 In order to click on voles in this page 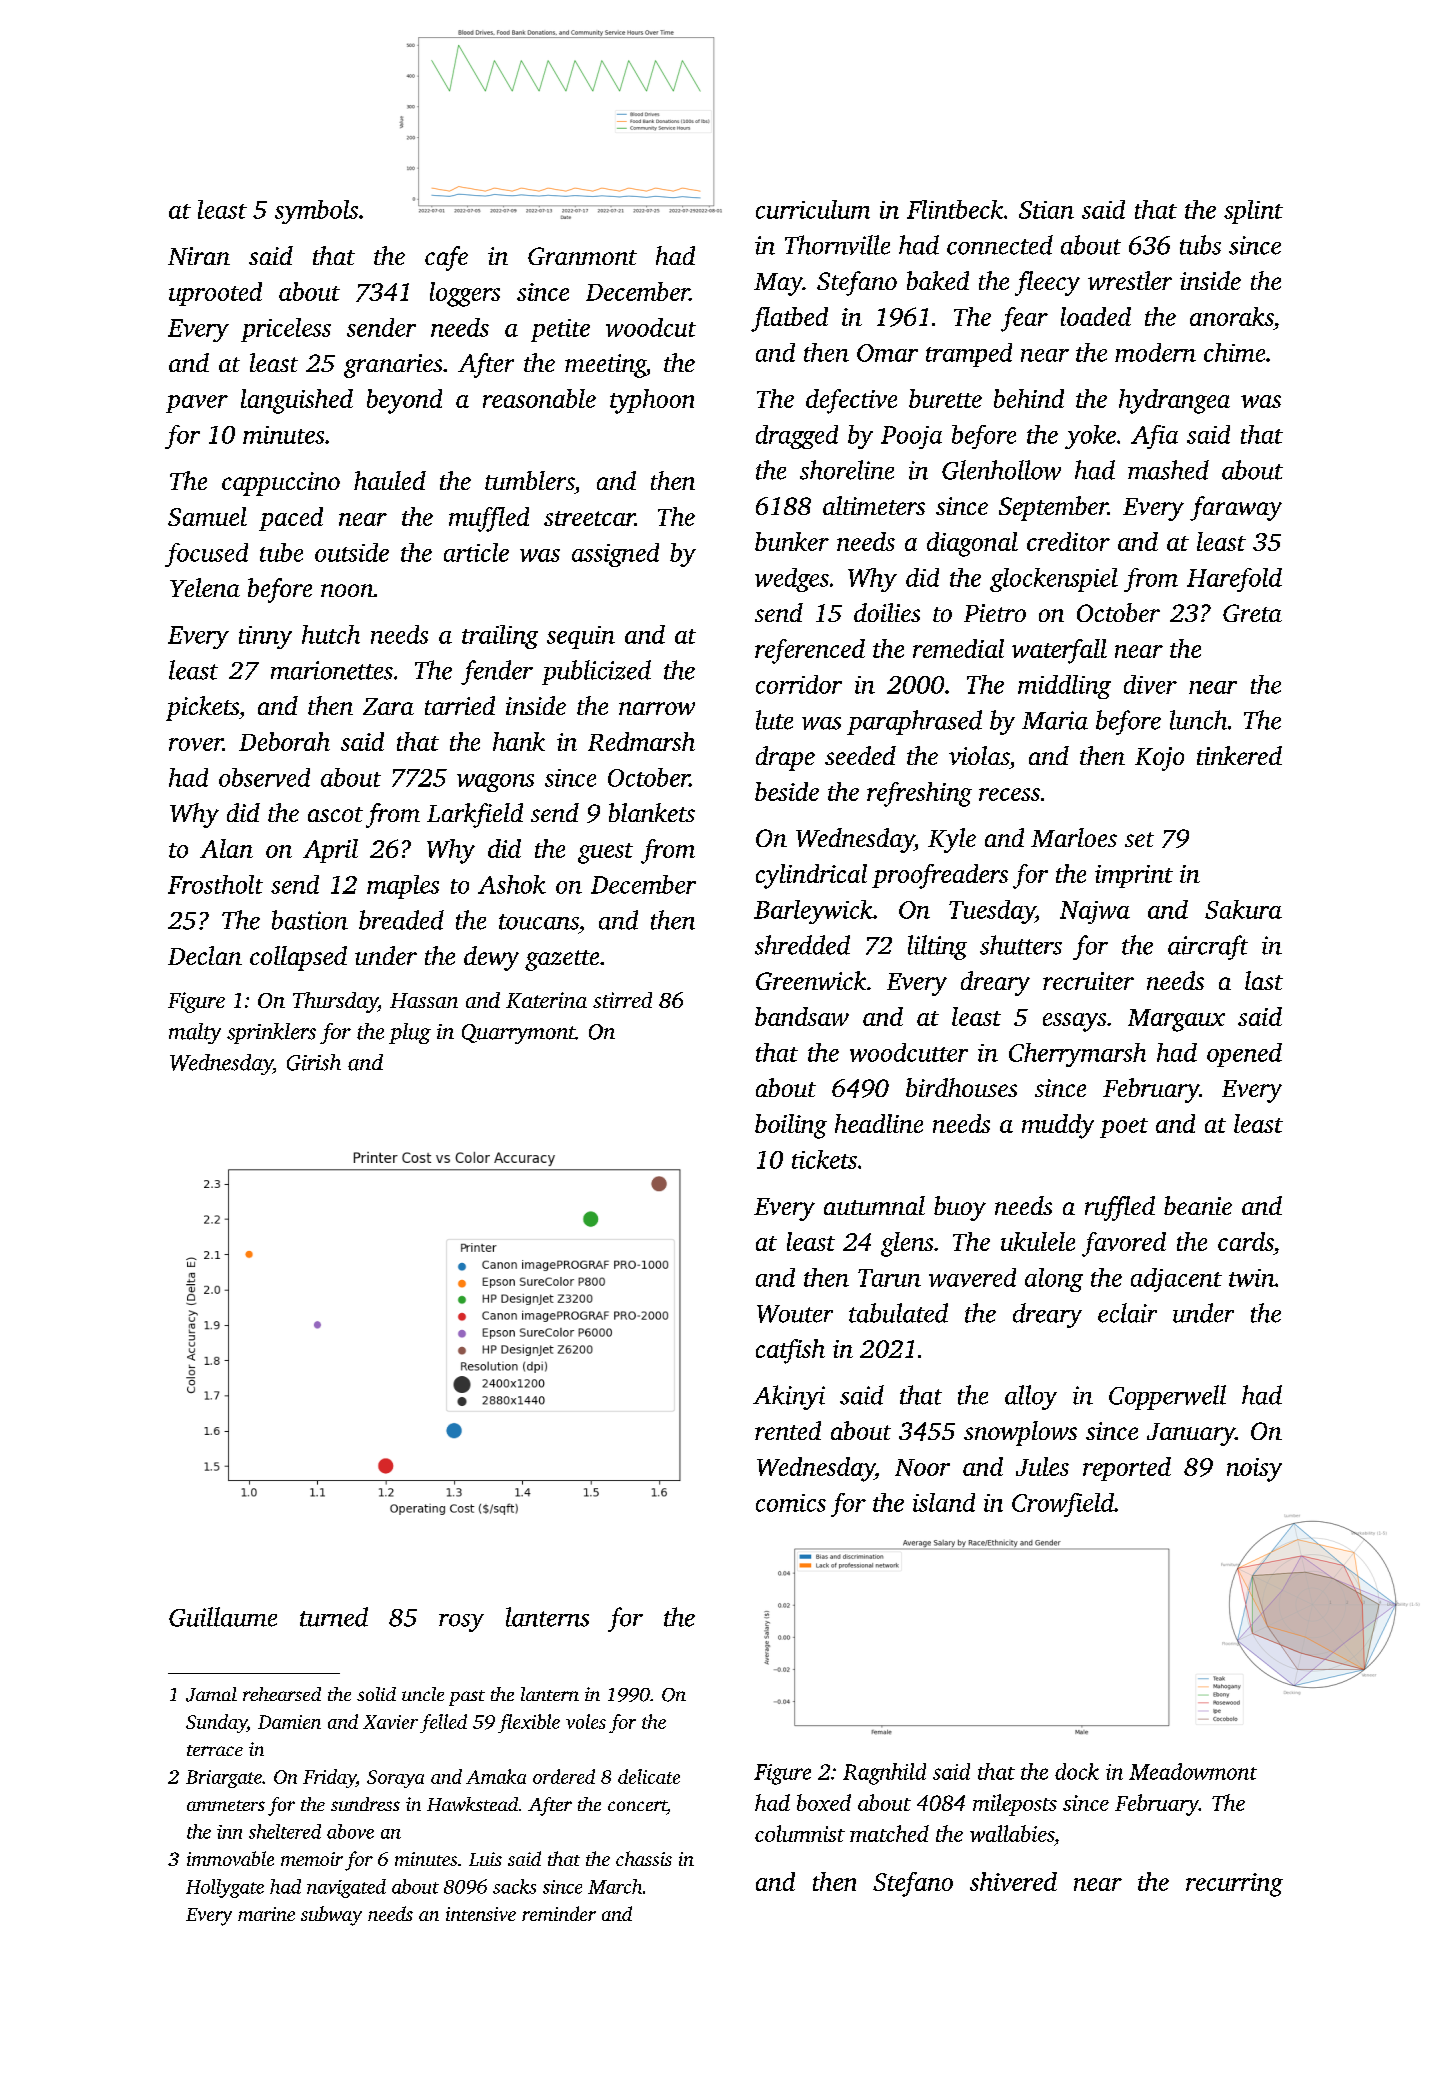, I will do `click(586, 1721)`.
